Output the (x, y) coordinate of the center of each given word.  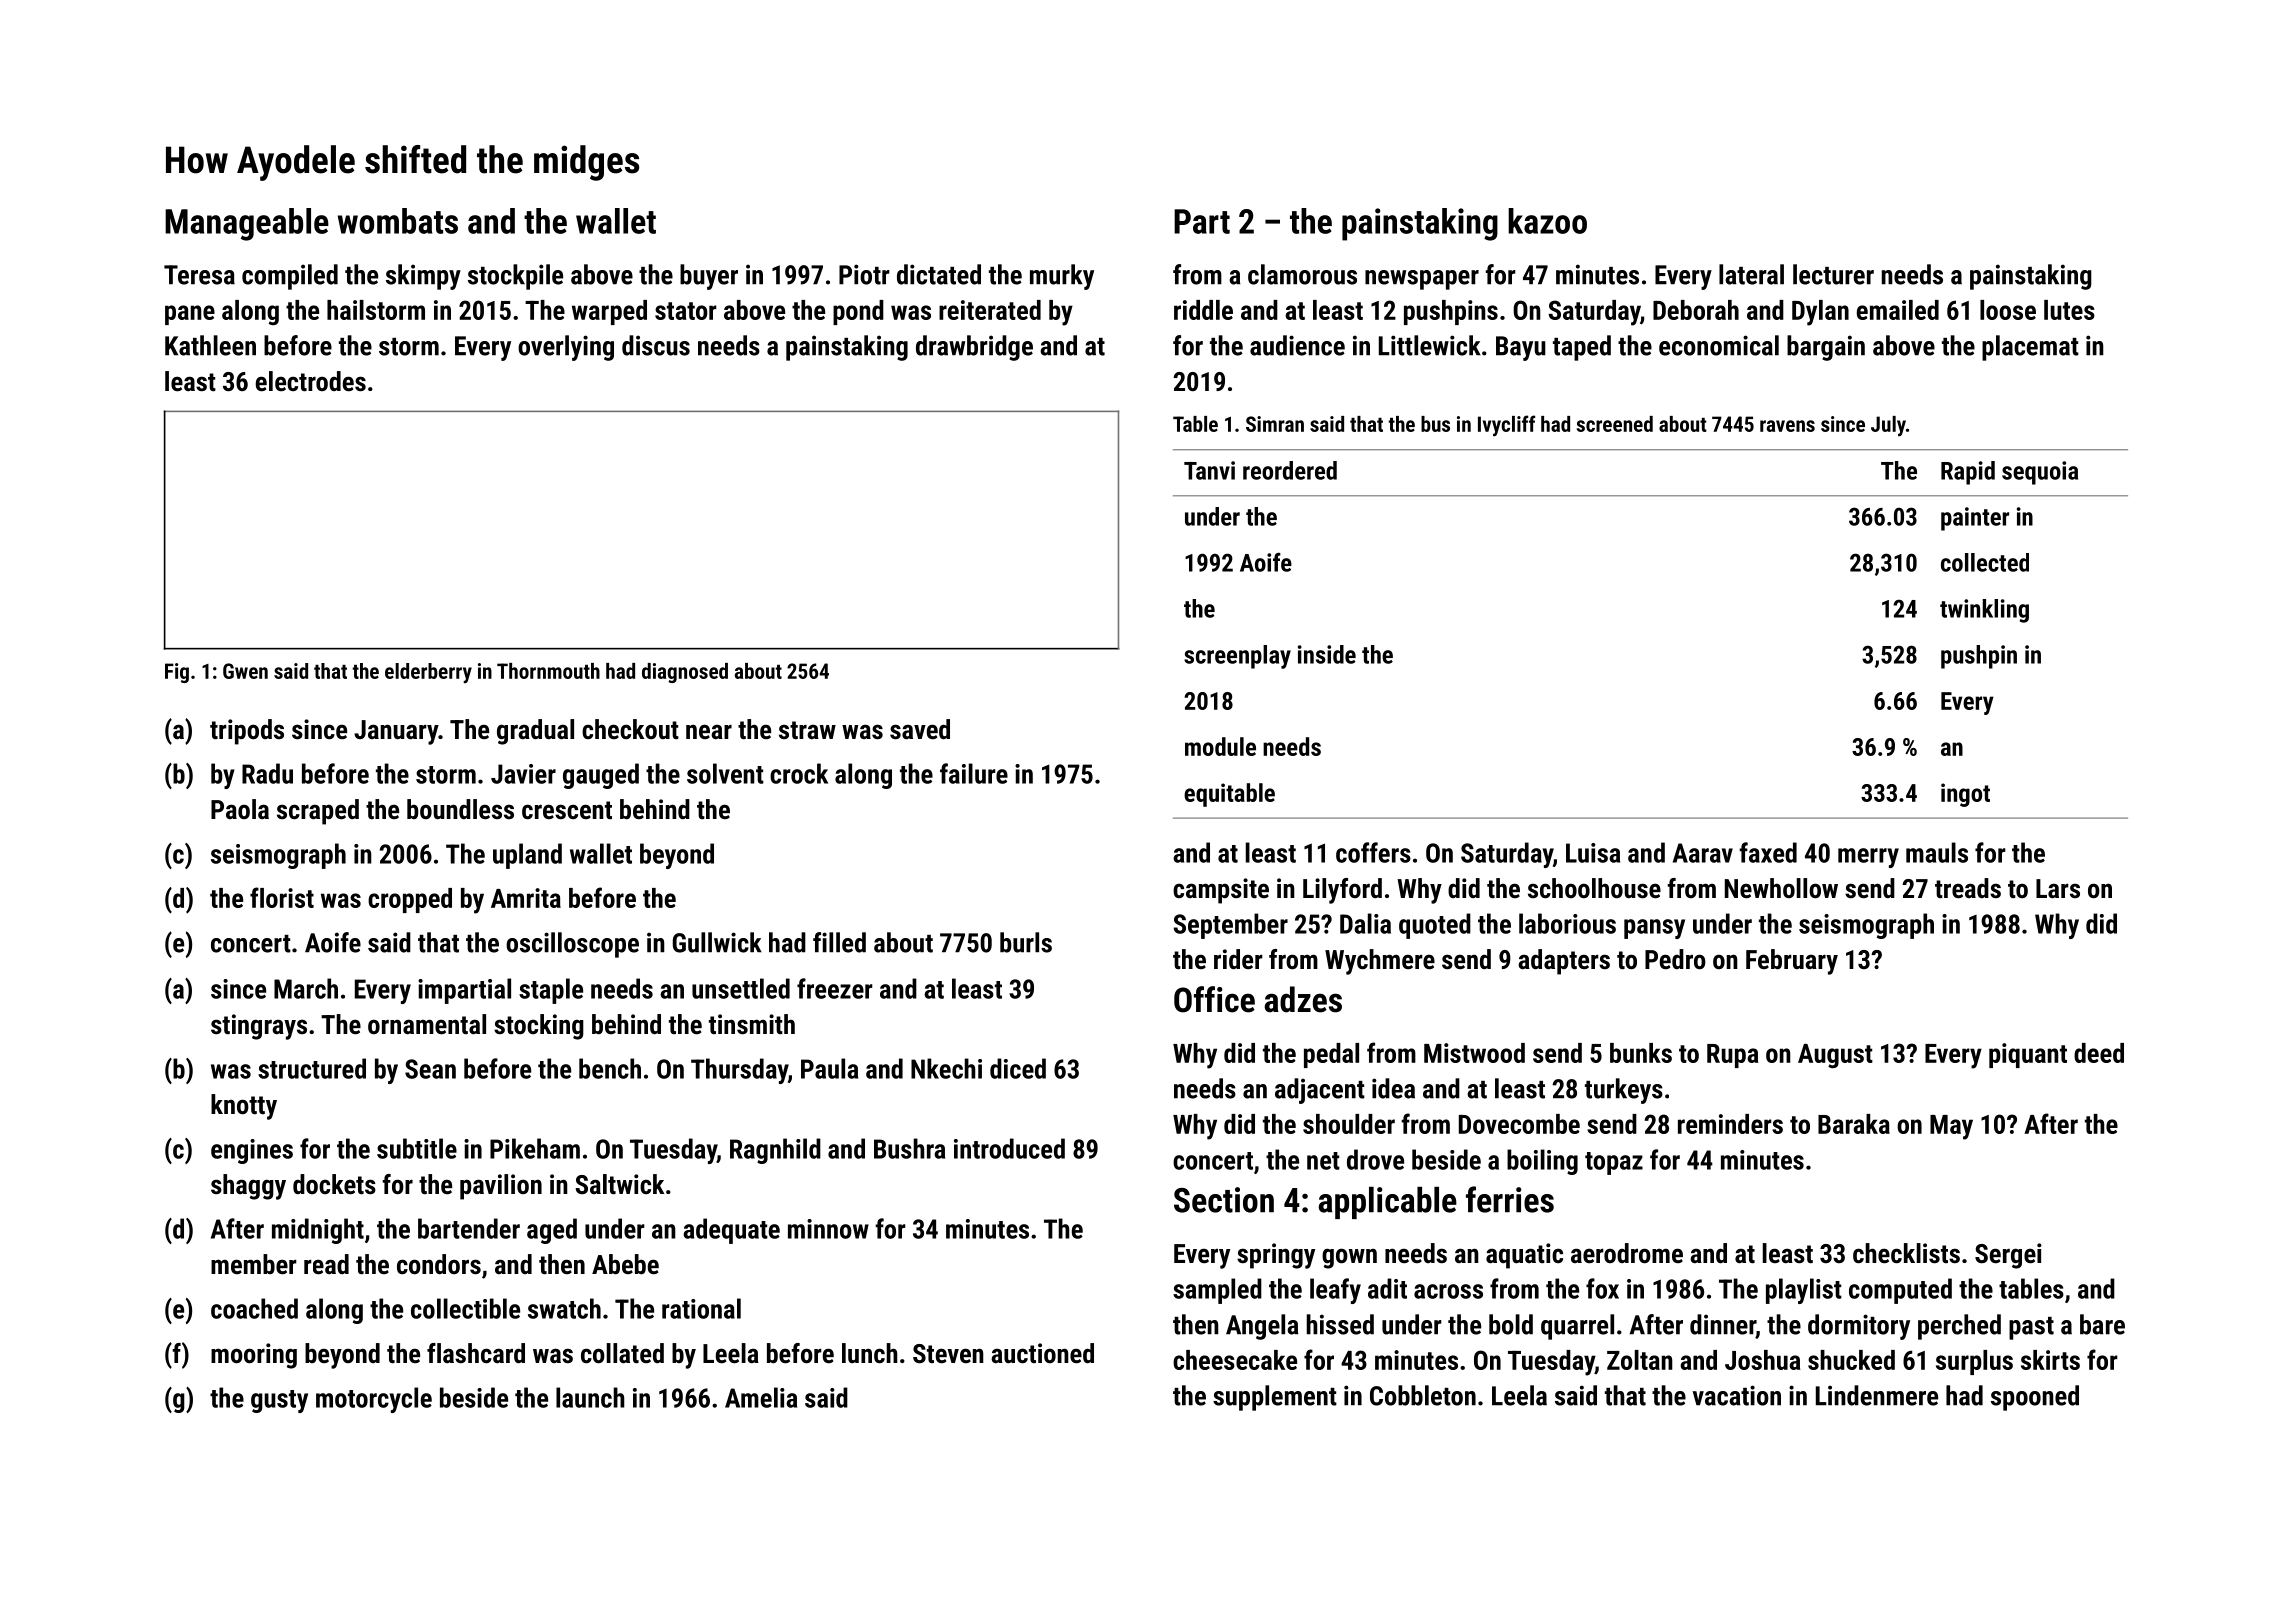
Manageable (247, 224)
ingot (1965, 795)
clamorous (1302, 274)
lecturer (1833, 274)
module (1220, 746)
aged (552, 1231)
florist (282, 897)
